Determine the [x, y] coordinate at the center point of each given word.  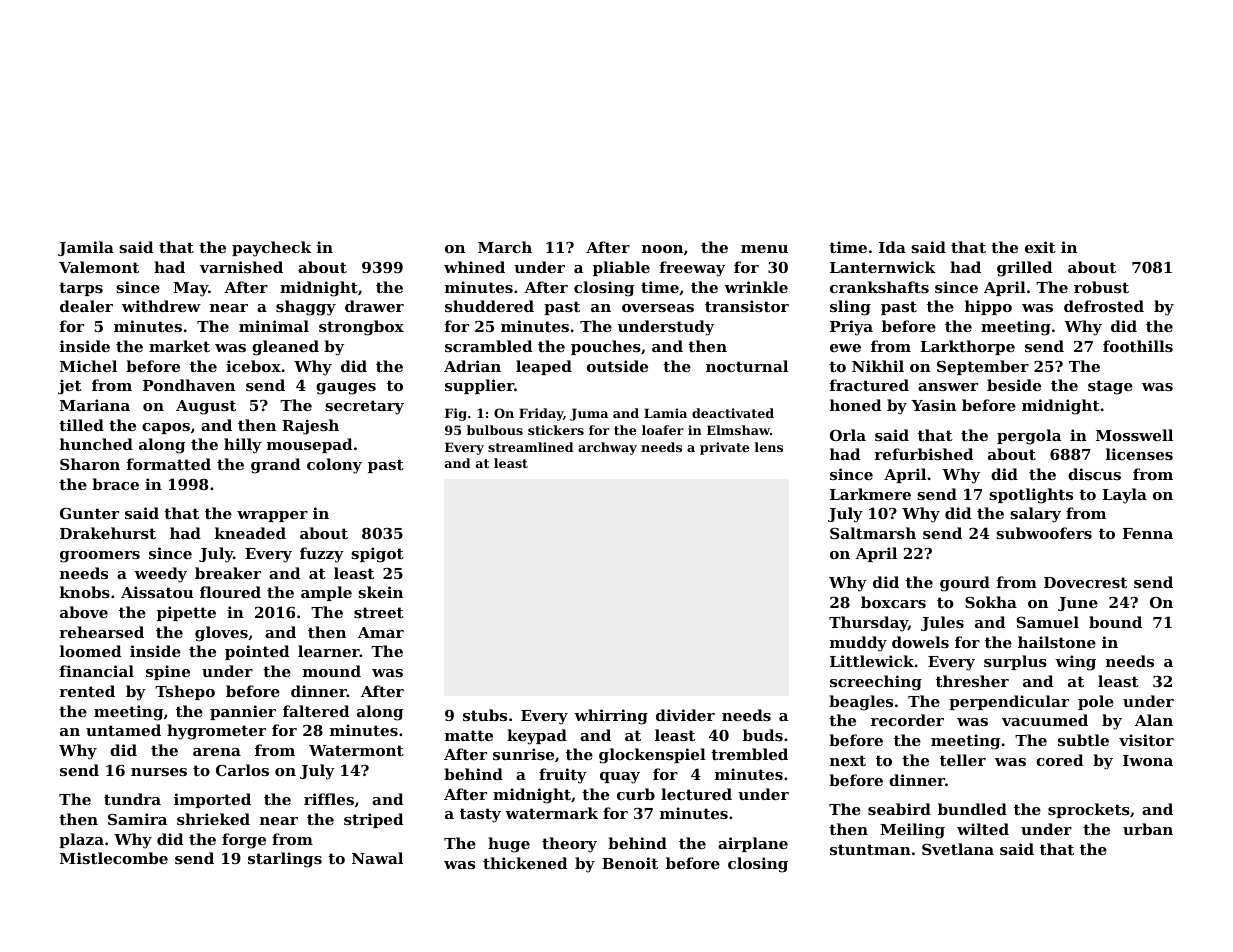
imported [212, 800]
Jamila [86, 248]
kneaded [250, 533]
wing [1075, 663]
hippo [988, 307]
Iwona [1148, 760]
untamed [123, 730]
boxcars [893, 602]
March [505, 247]
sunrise [523, 754]
